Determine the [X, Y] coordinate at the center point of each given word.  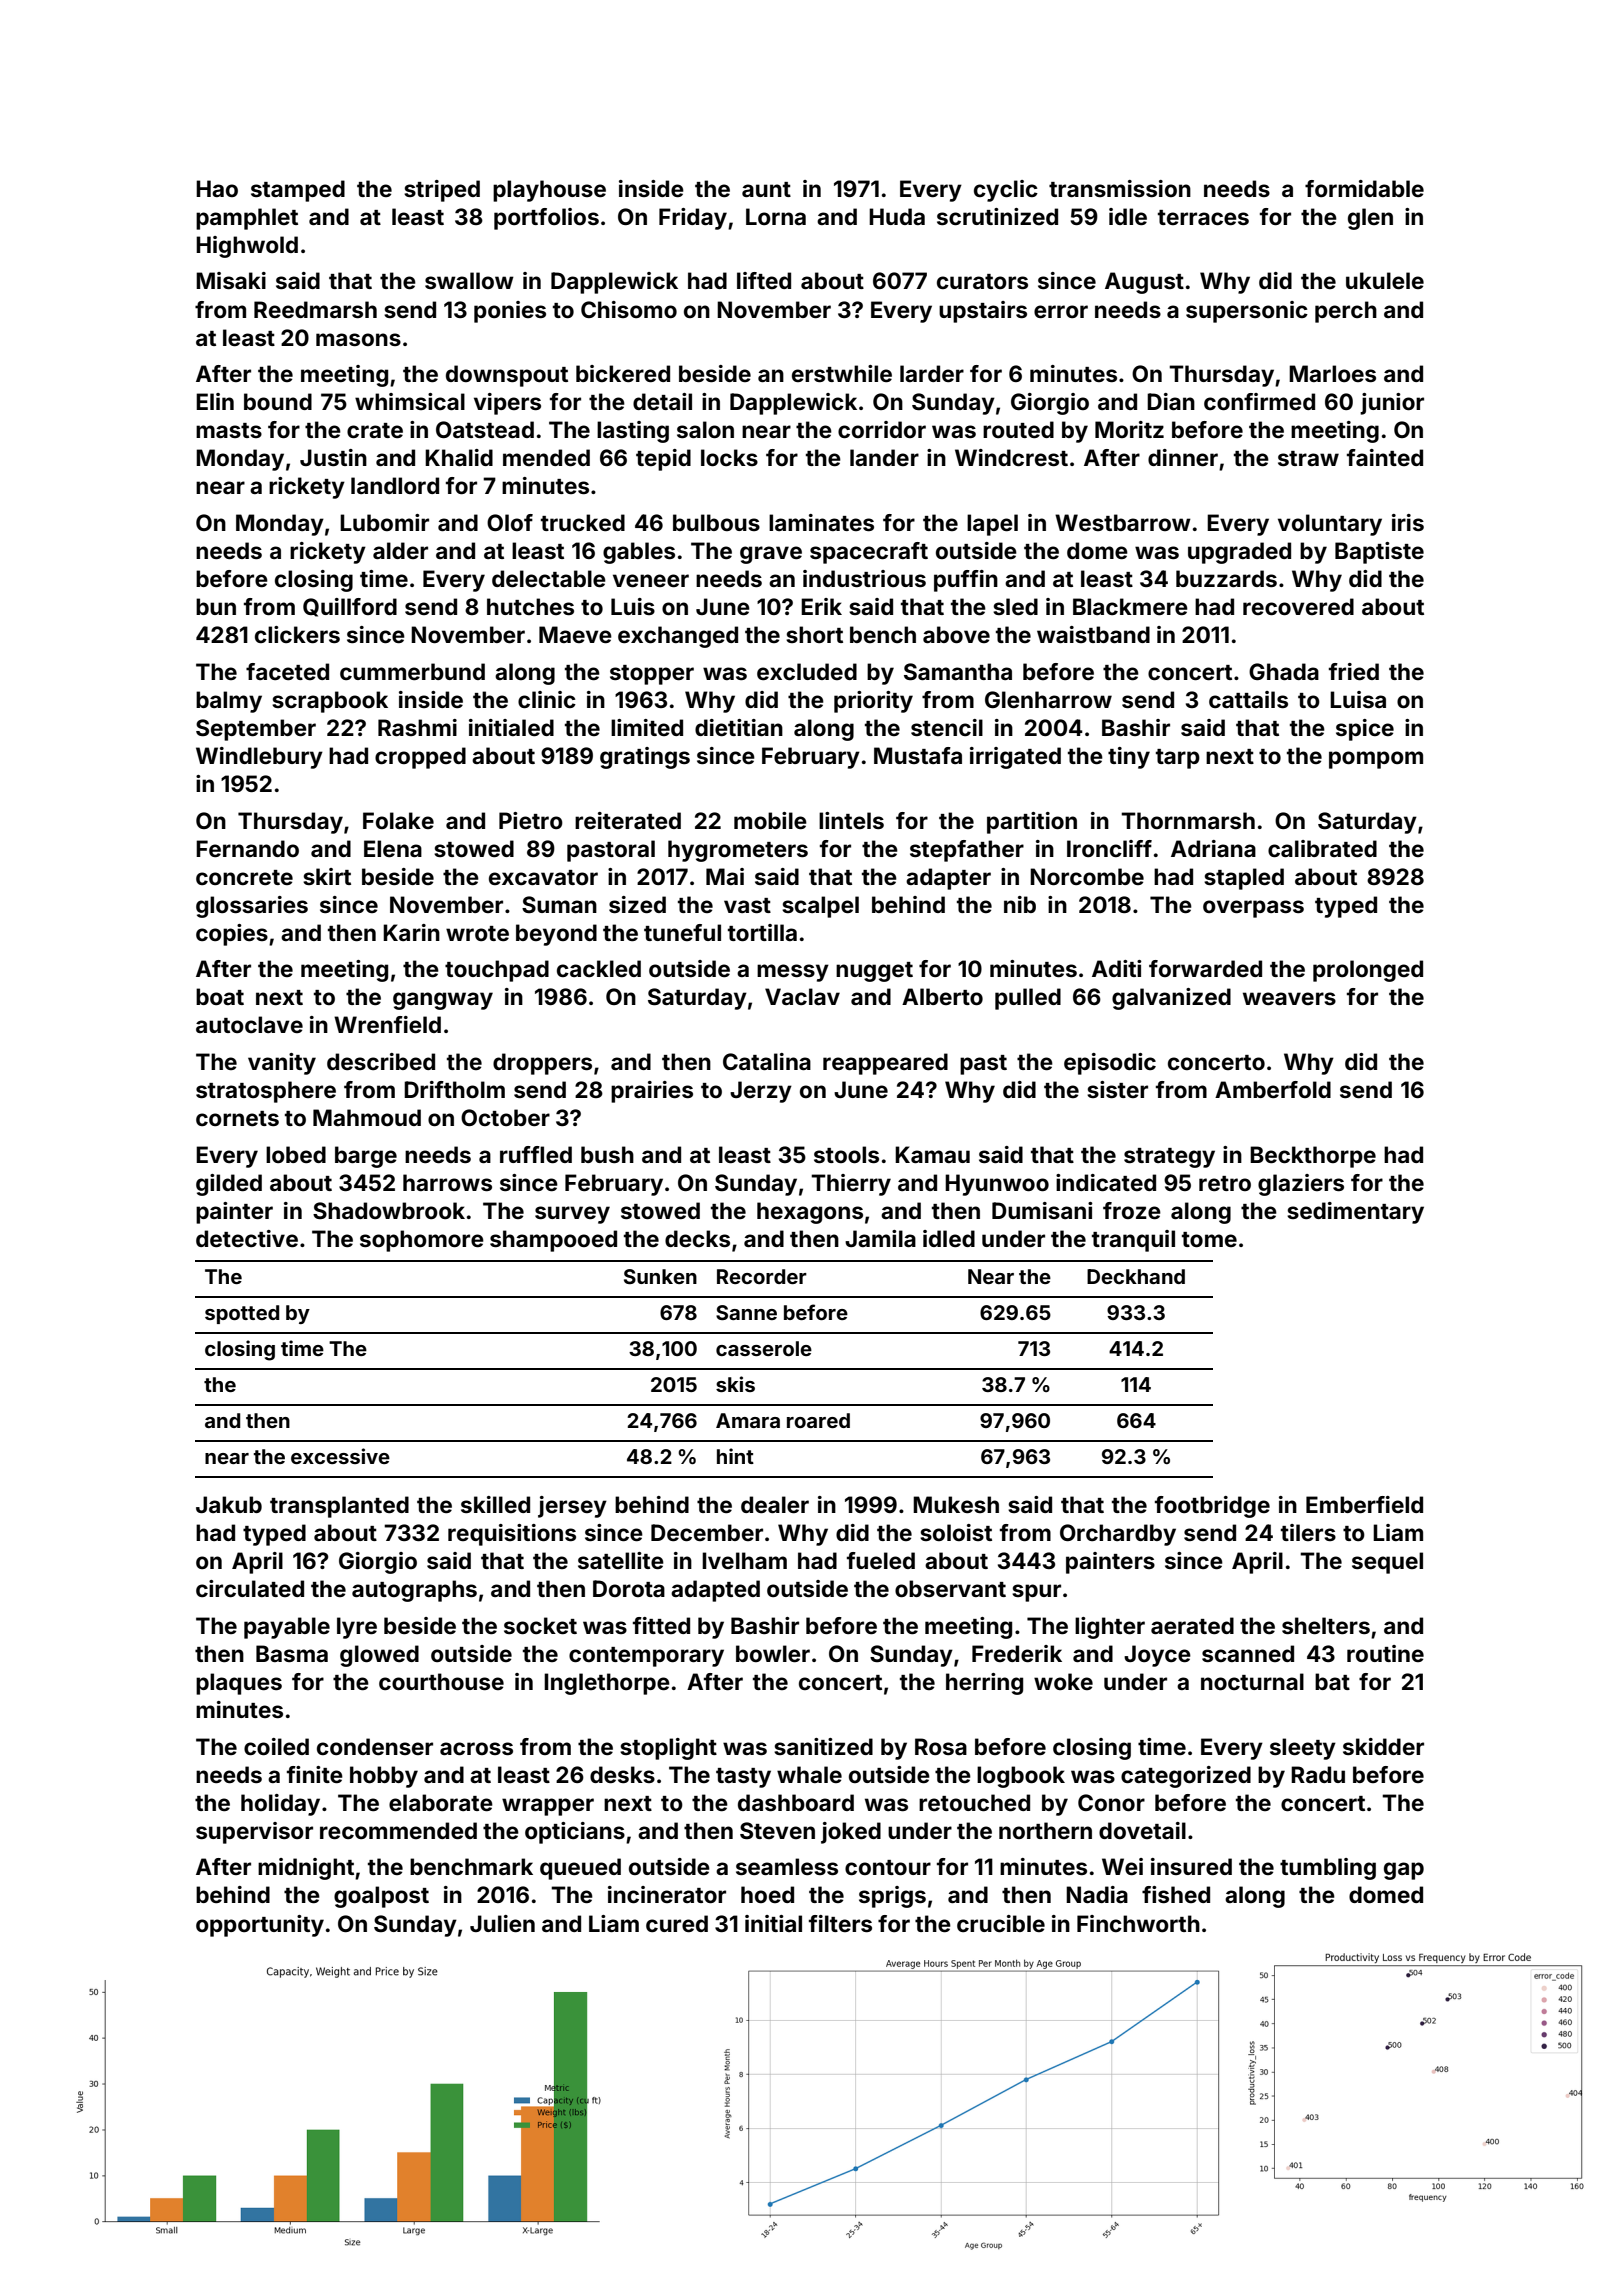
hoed [767, 1894]
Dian [1171, 401]
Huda [897, 216]
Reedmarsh [315, 309]
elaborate [441, 1802]
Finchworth [1138, 1923]
